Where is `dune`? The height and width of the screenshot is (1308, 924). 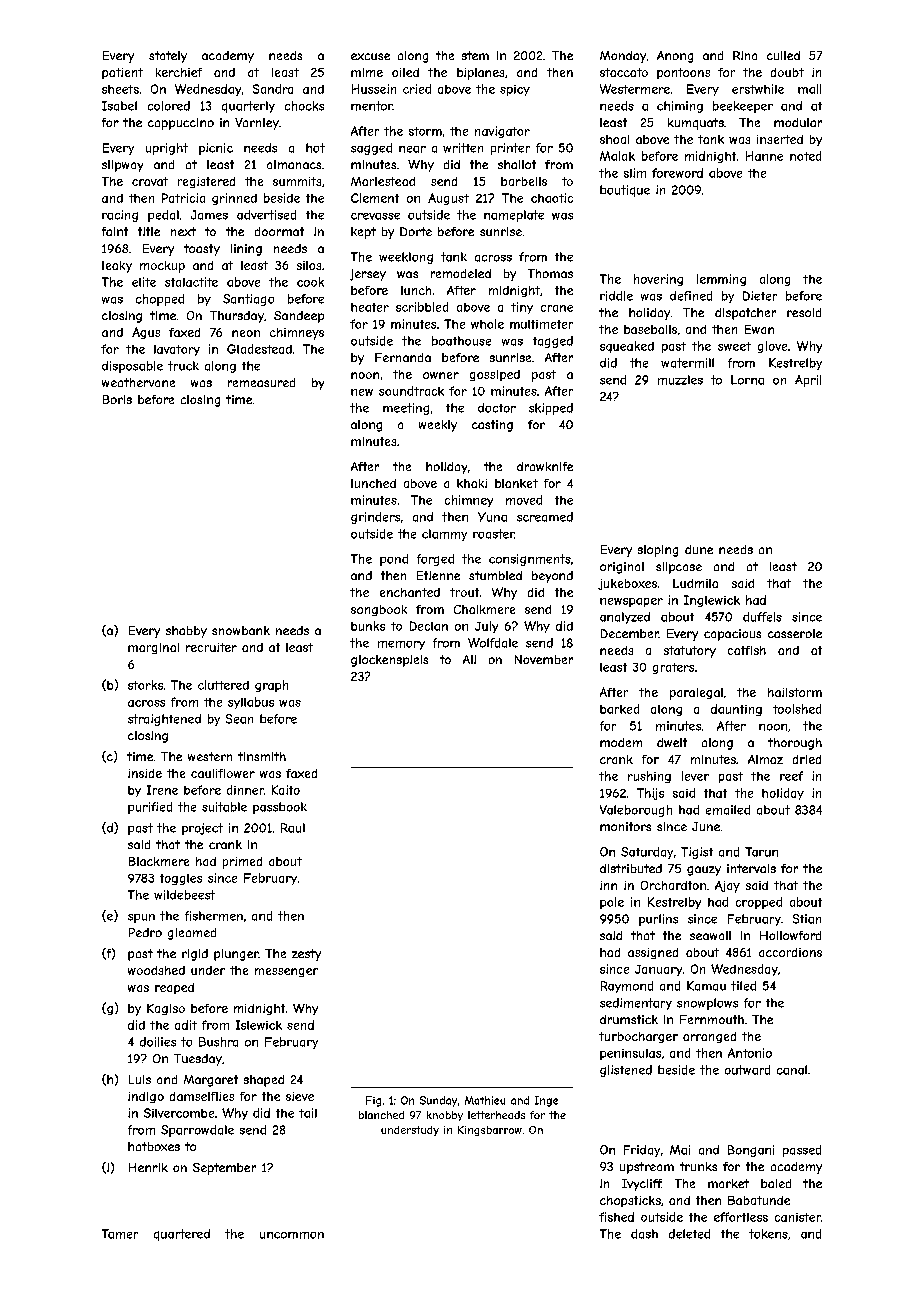
dune is located at coordinates (699, 549).
